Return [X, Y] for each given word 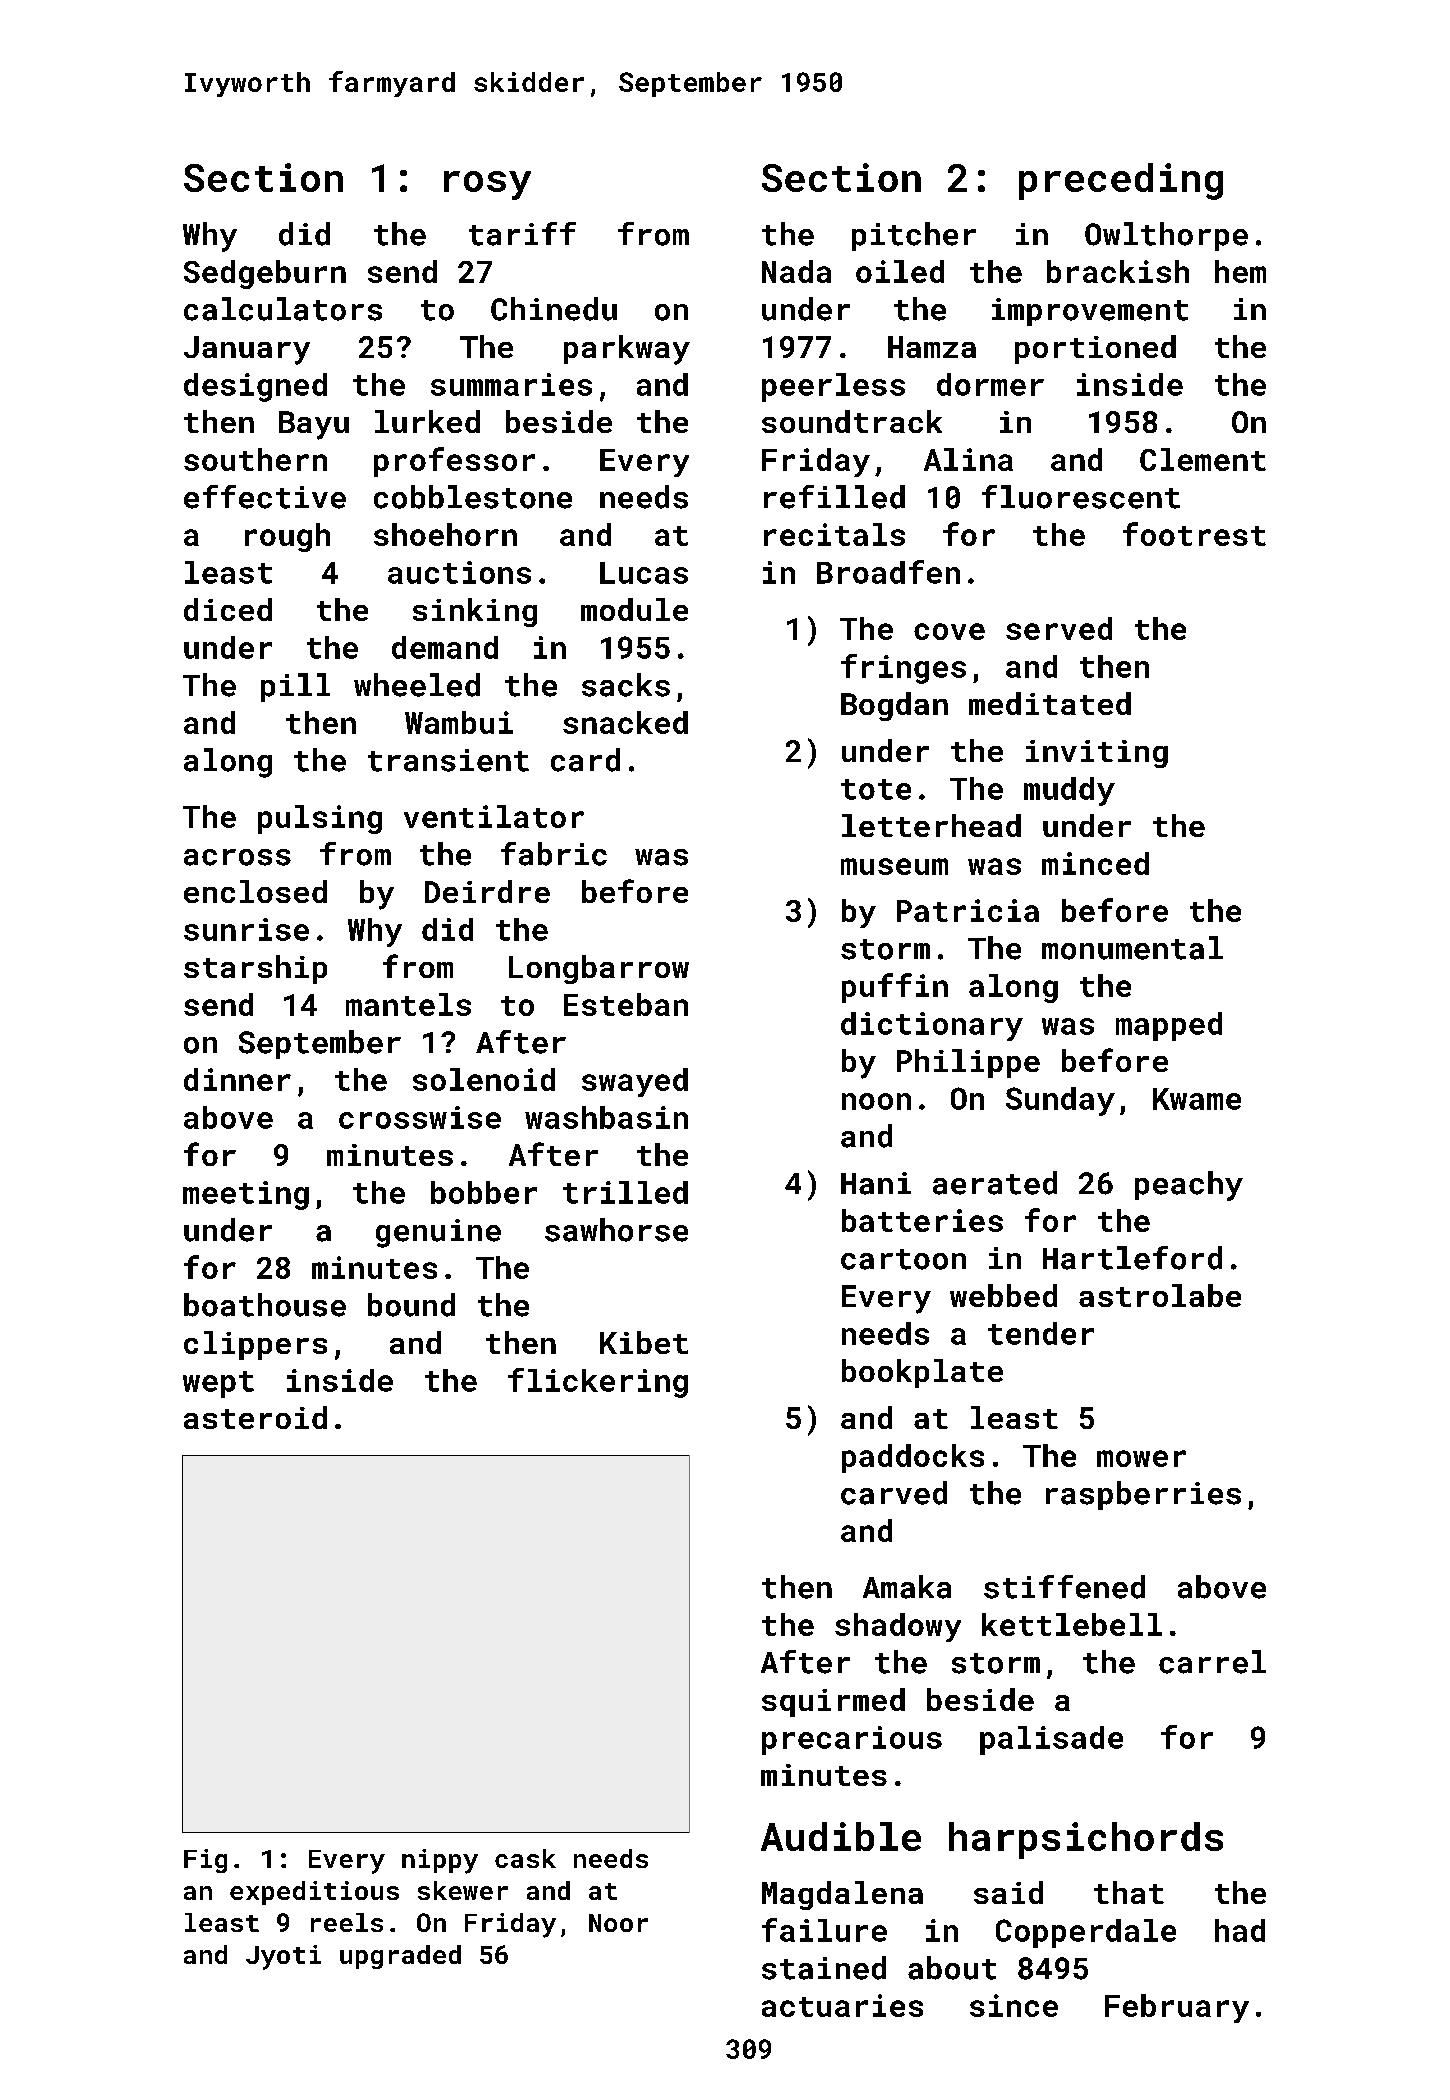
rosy [487, 185]
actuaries [842, 2005]
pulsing [320, 819]
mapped [1169, 1026]
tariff [522, 234]
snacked [625, 722]
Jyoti [283, 1957]
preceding [1121, 181]
